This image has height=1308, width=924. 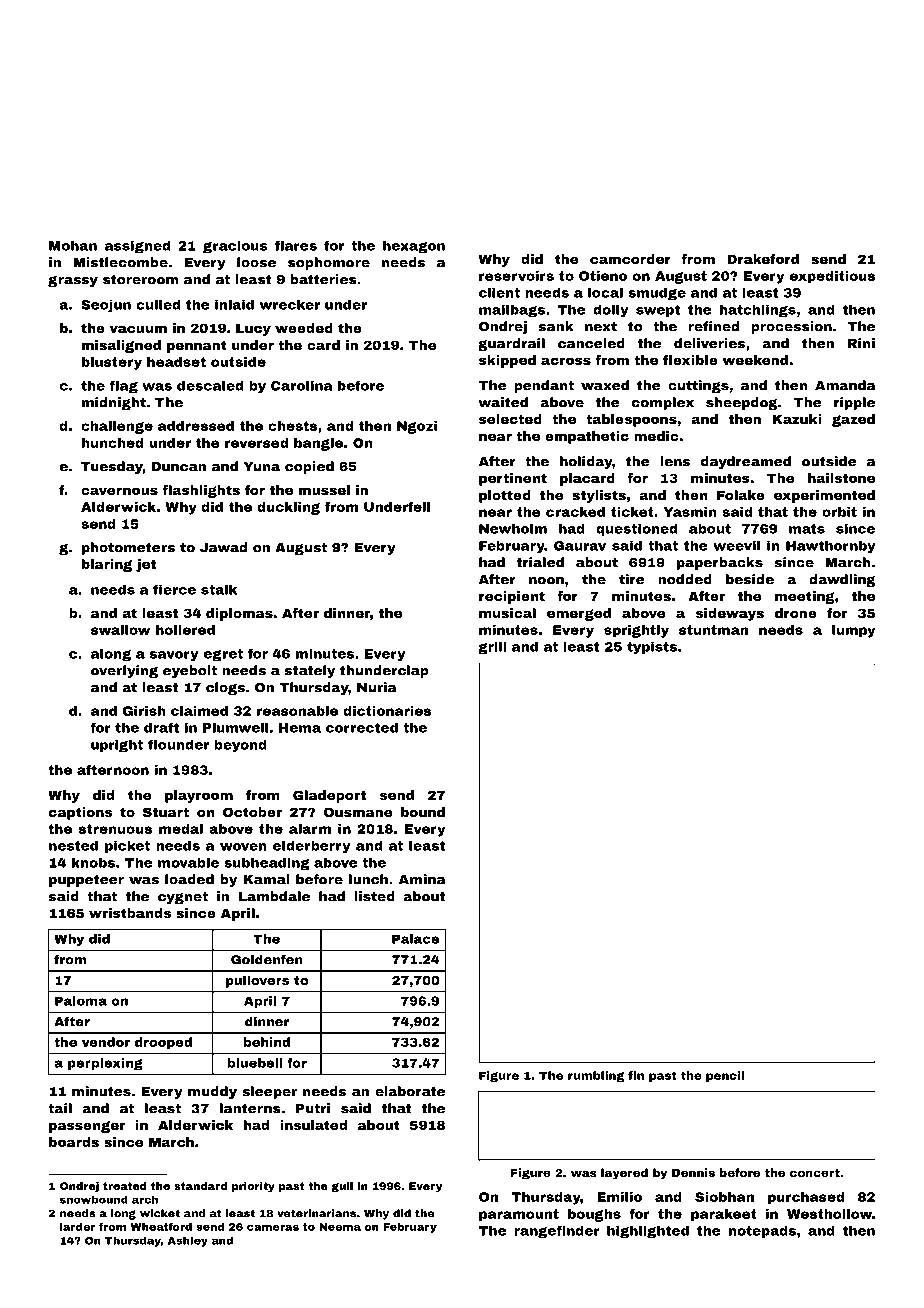 What do you see at coordinates (342, 1187) in the image?
I see `gull` at bounding box center [342, 1187].
